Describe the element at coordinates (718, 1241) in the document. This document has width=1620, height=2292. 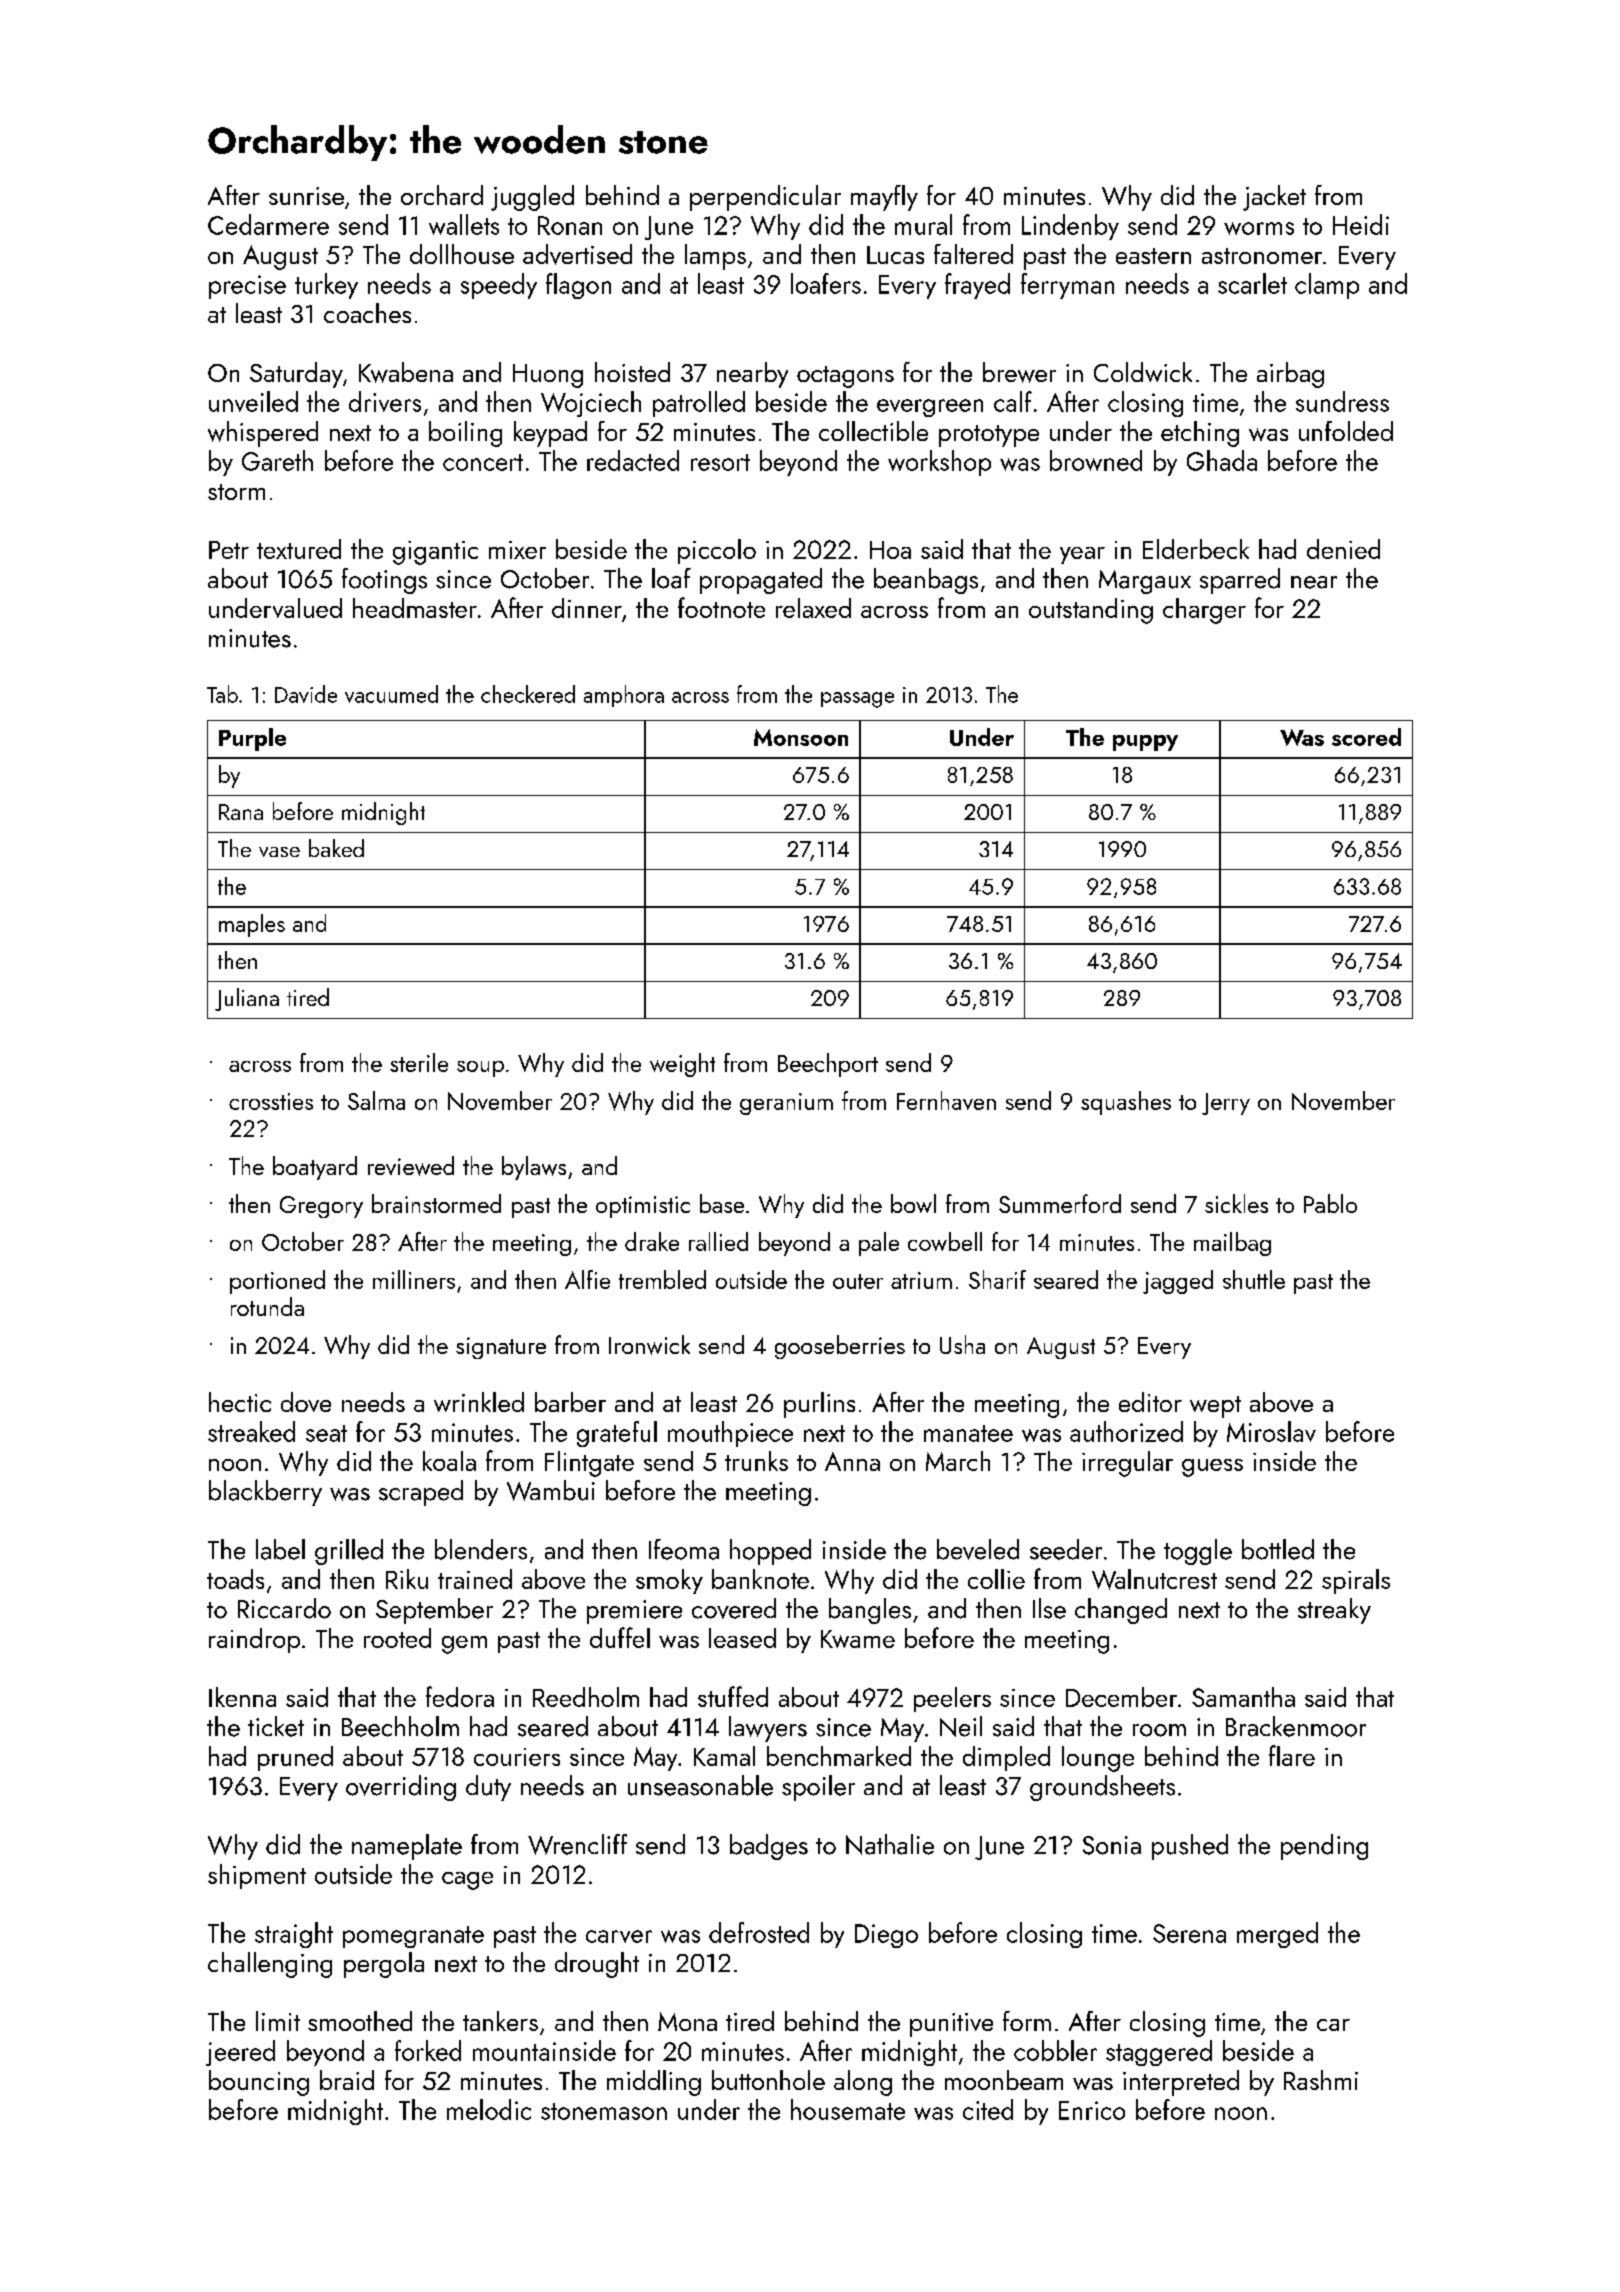
I see `rallied` at that location.
